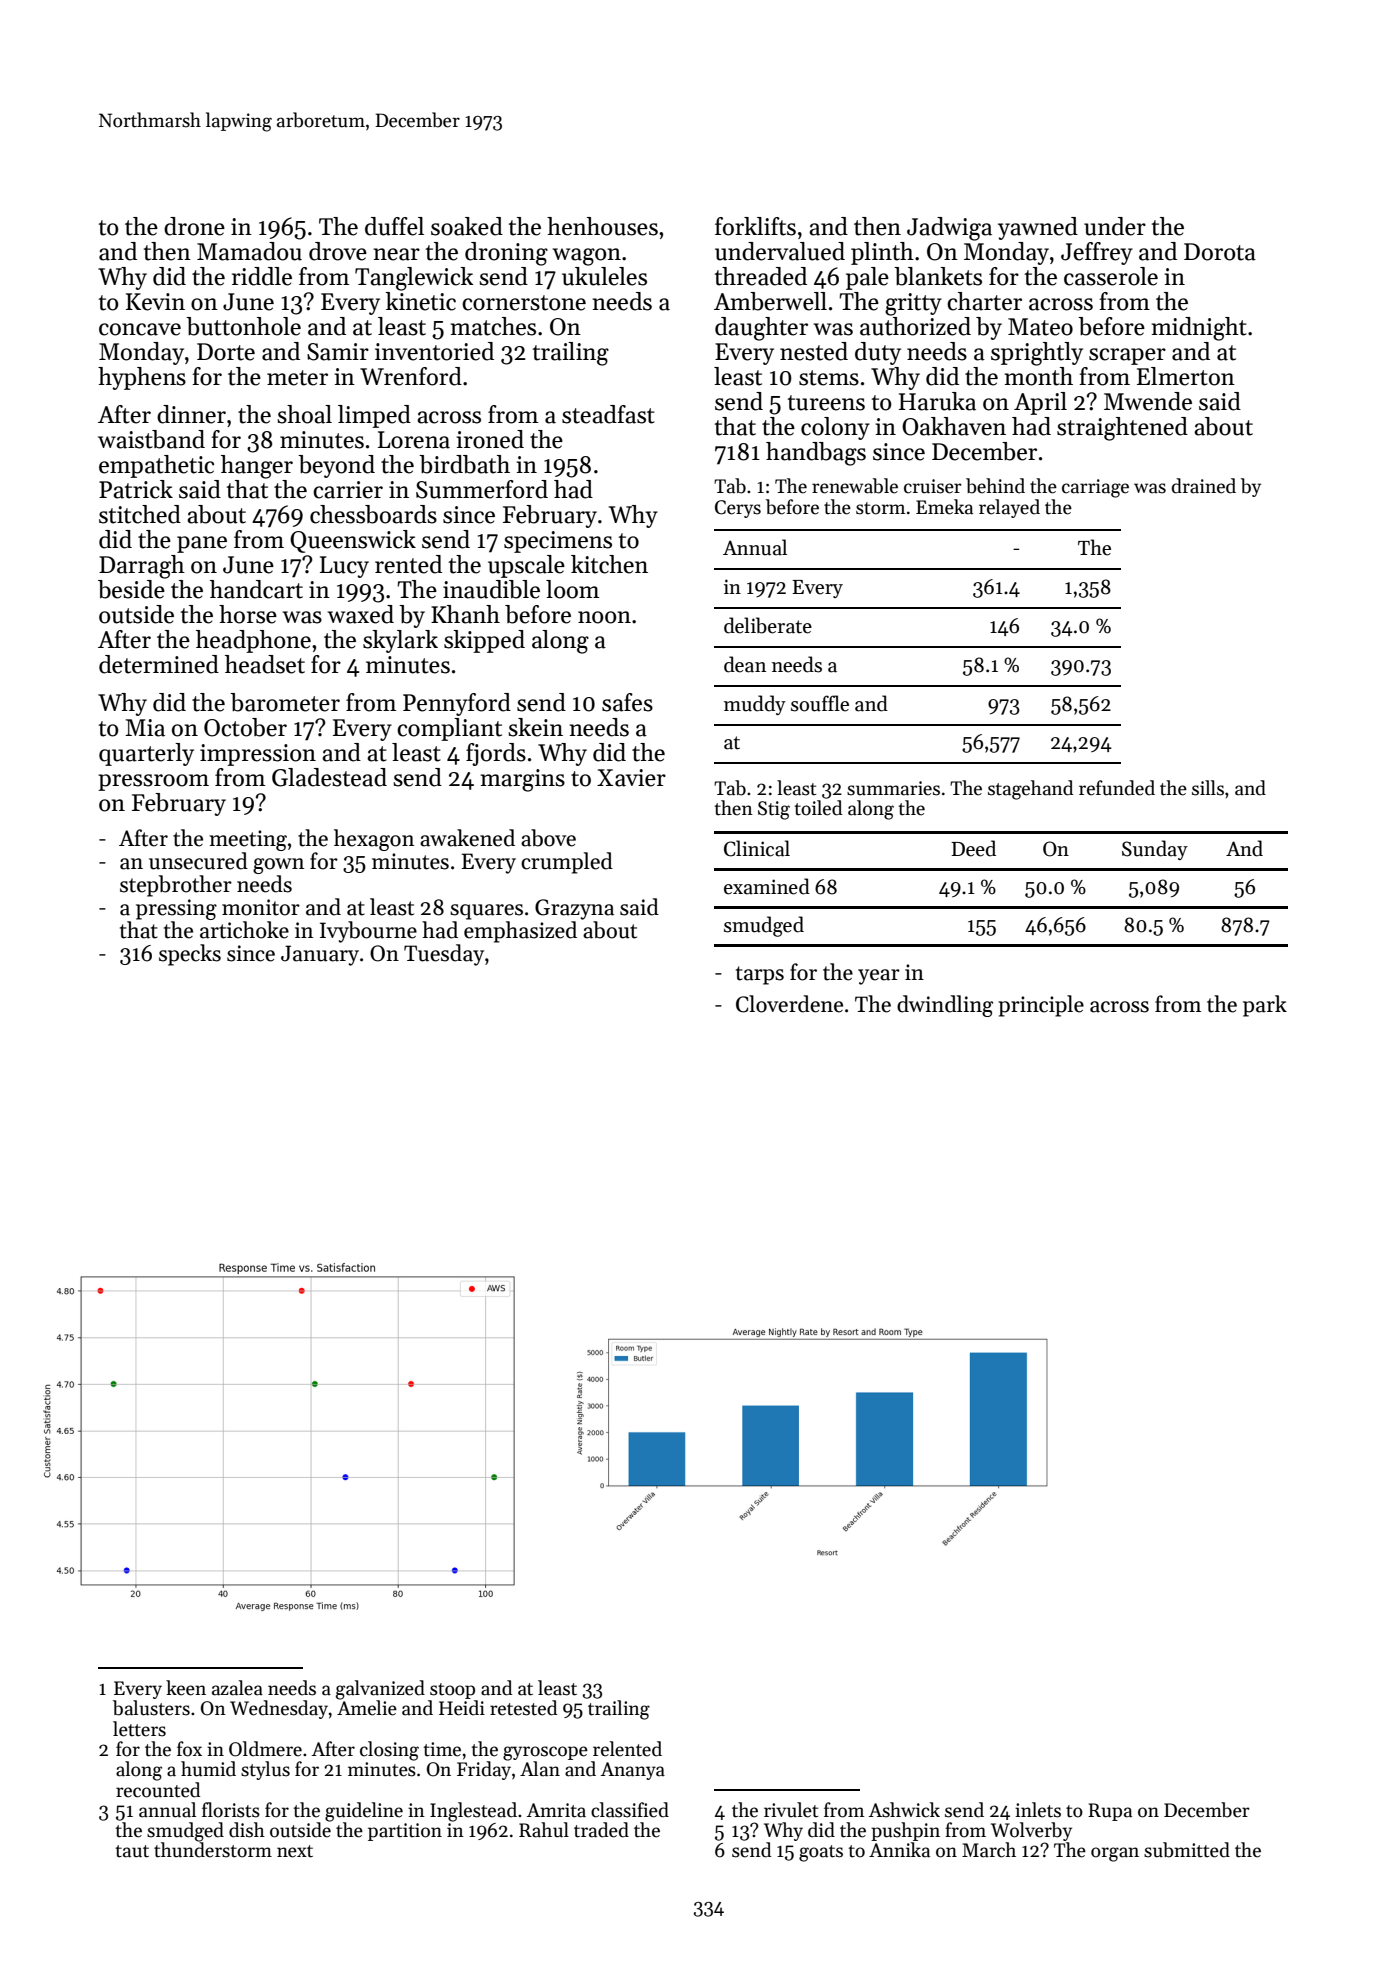 The image size is (1386, 1969). Describe the element at coordinates (190, 955) in the screenshot. I see `specks` at that location.
